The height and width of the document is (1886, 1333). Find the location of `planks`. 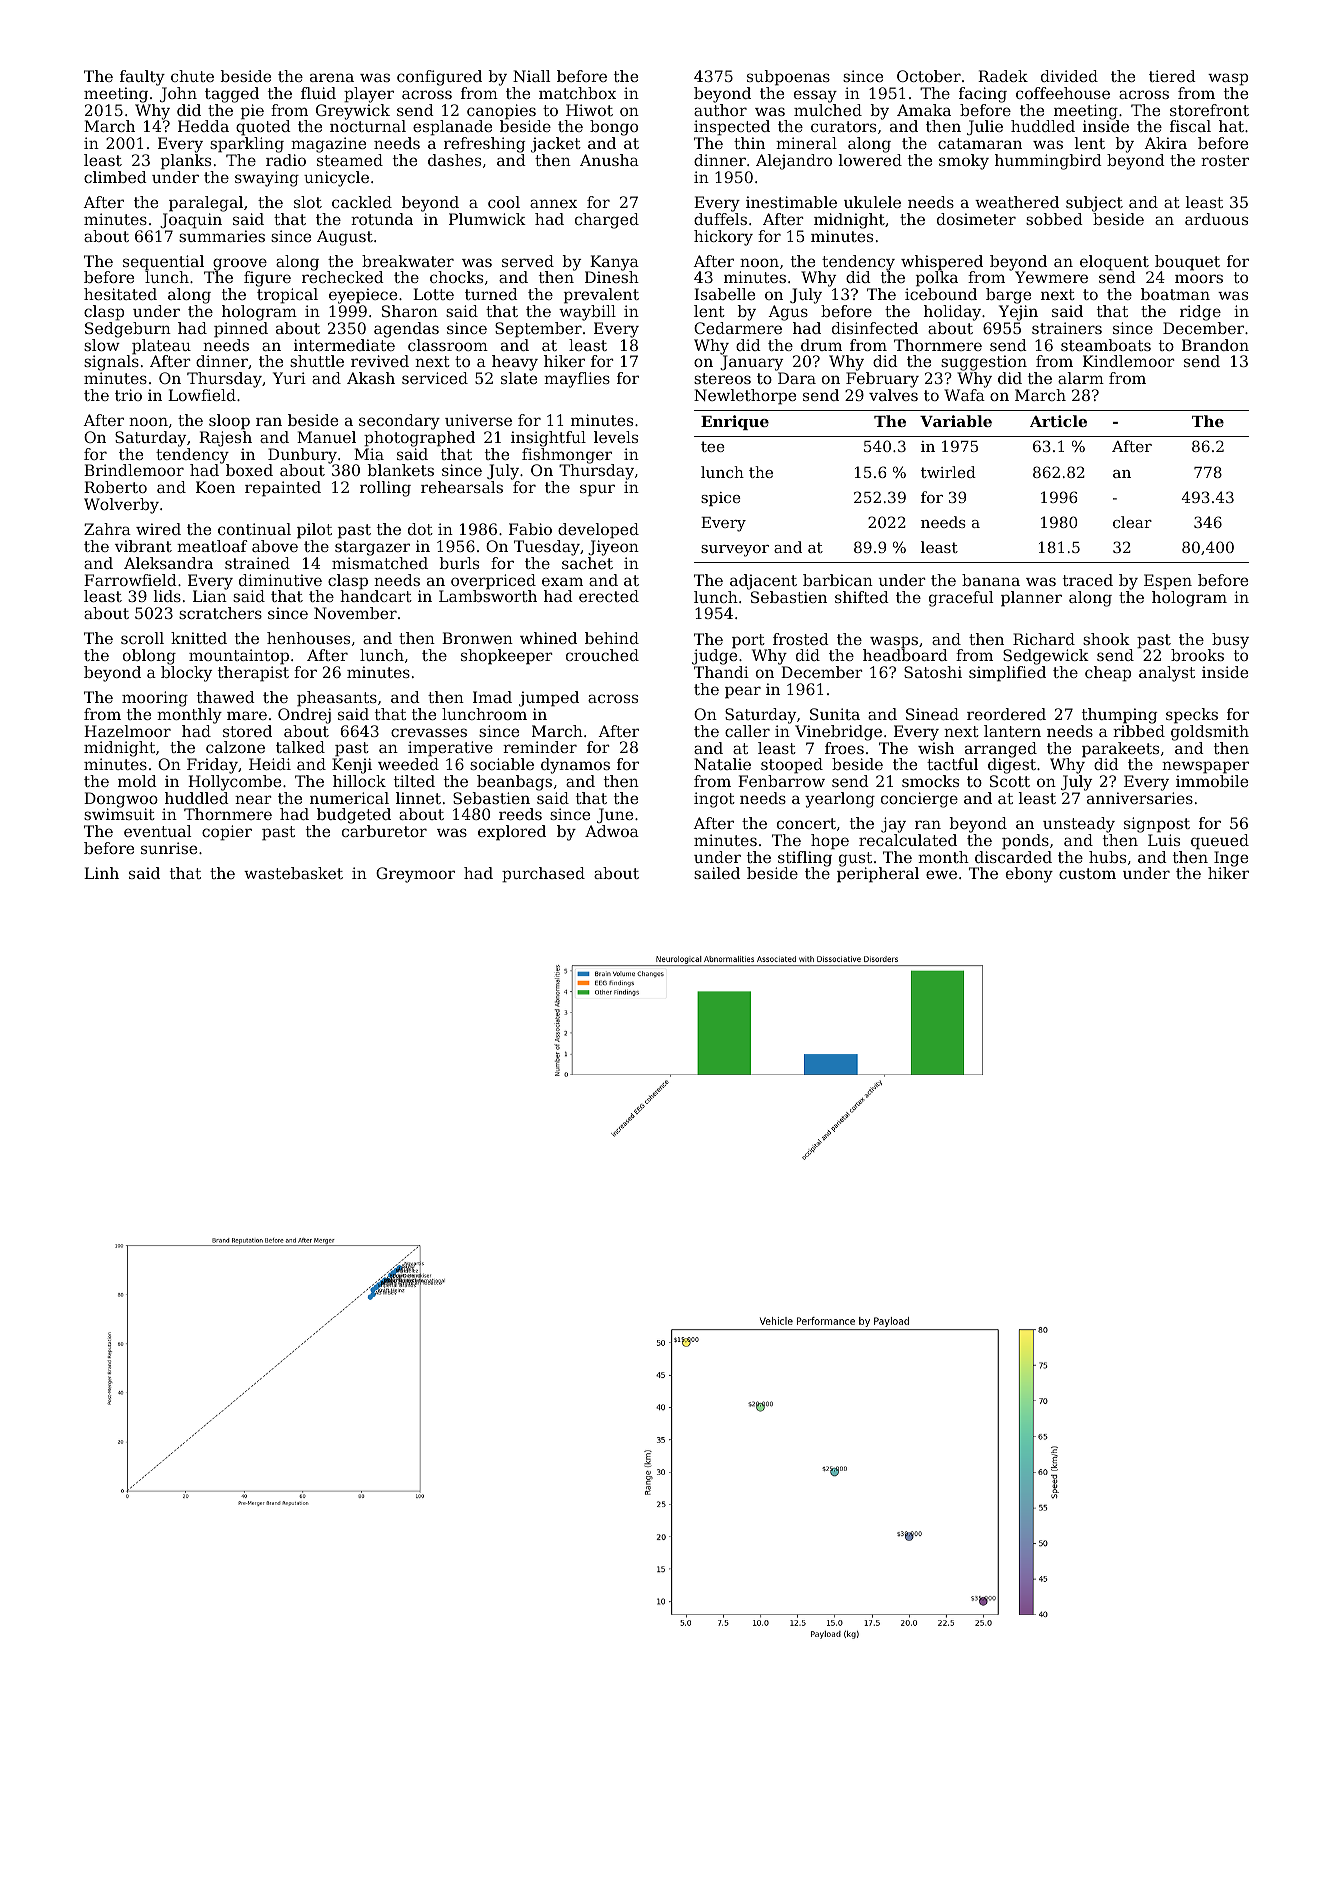

planks is located at coordinates (186, 162).
